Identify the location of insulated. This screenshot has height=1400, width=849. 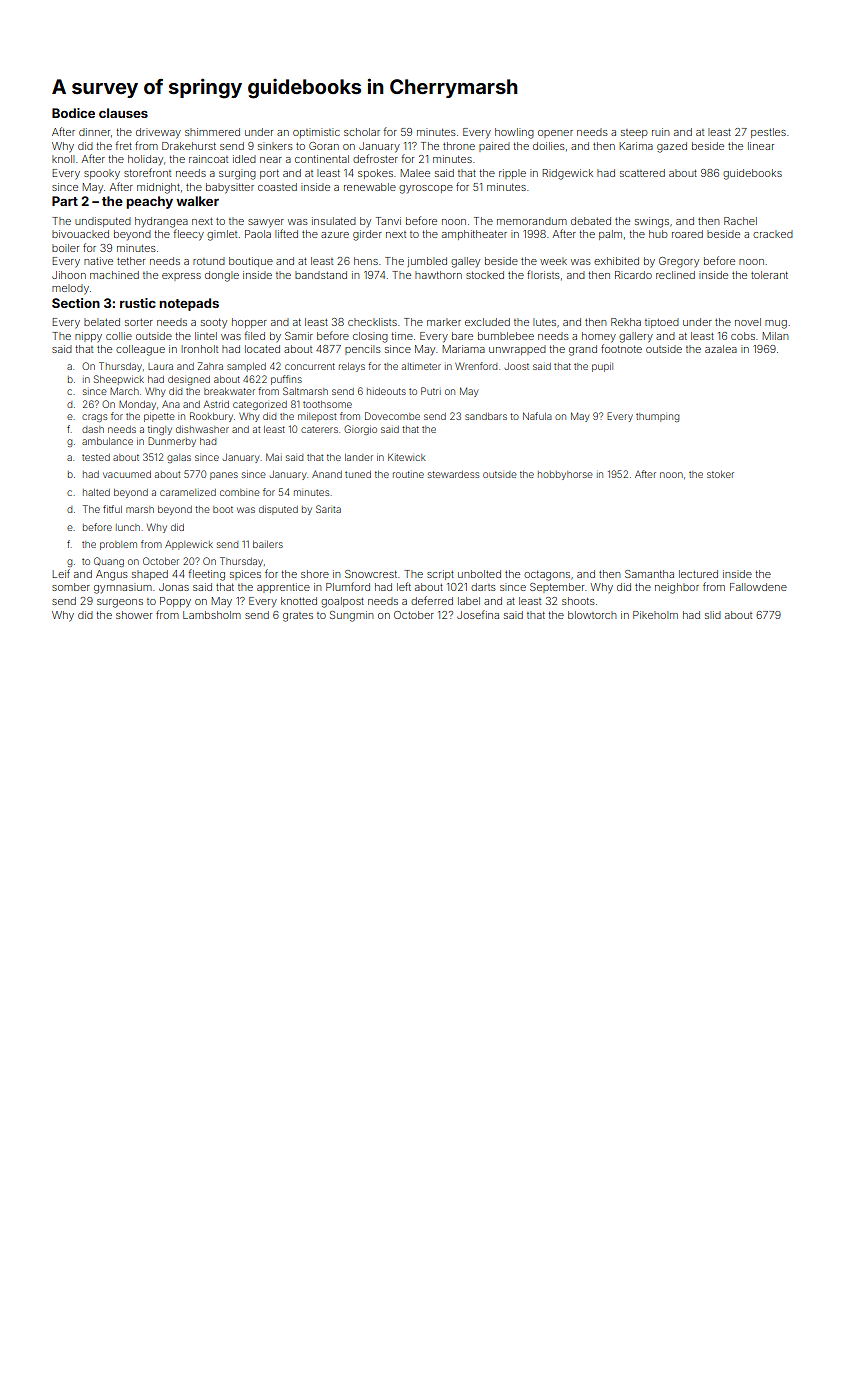
(334, 221).
